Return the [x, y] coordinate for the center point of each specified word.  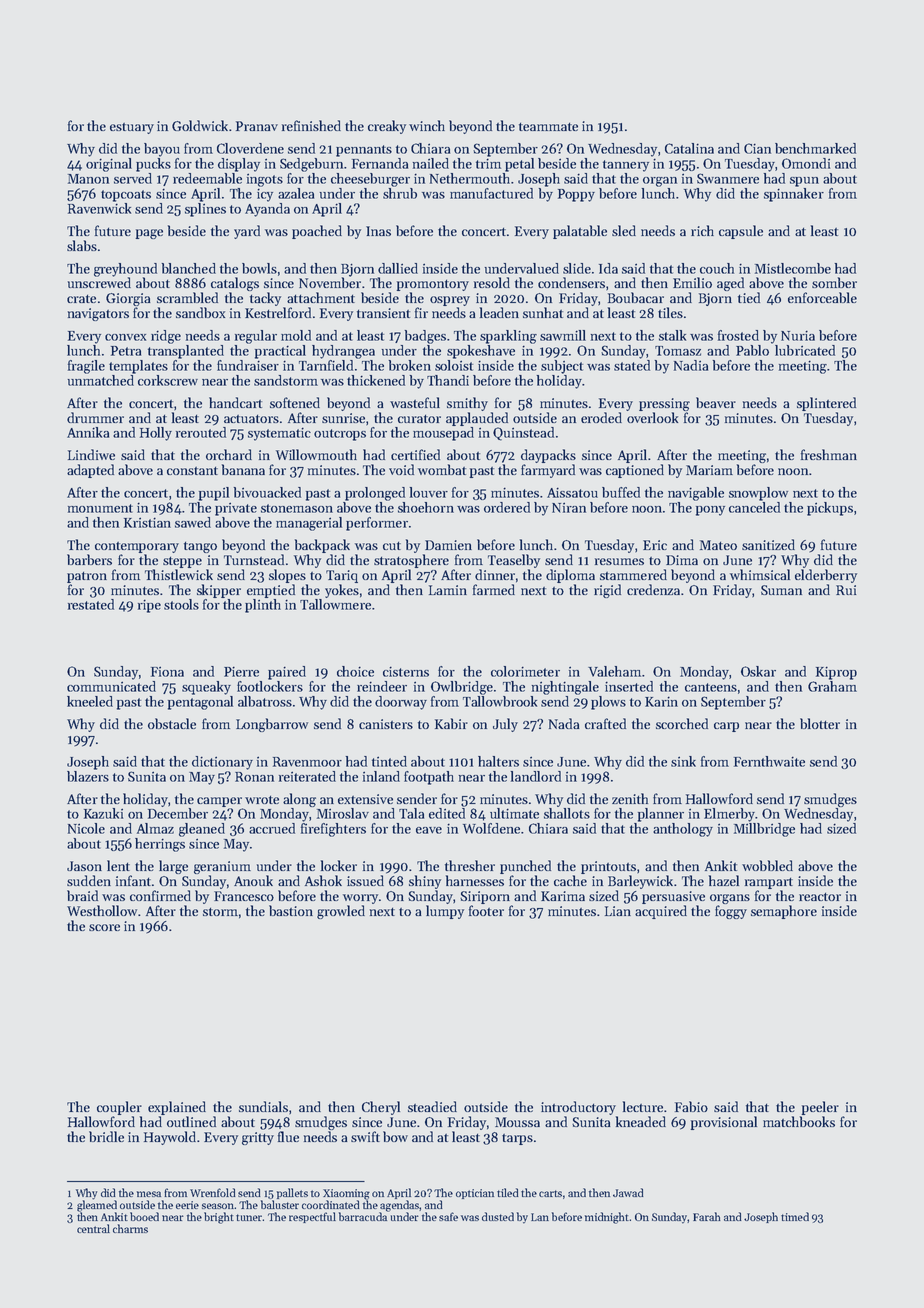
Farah [707, 1216]
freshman [829, 454]
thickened [376, 380]
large [173, 867]
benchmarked [815, 148]
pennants [364, 151]
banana [243, 469]
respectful [312, 1217]
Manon [88, 179]
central [93, 1228]
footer [486, 910]
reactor [820, 897]
